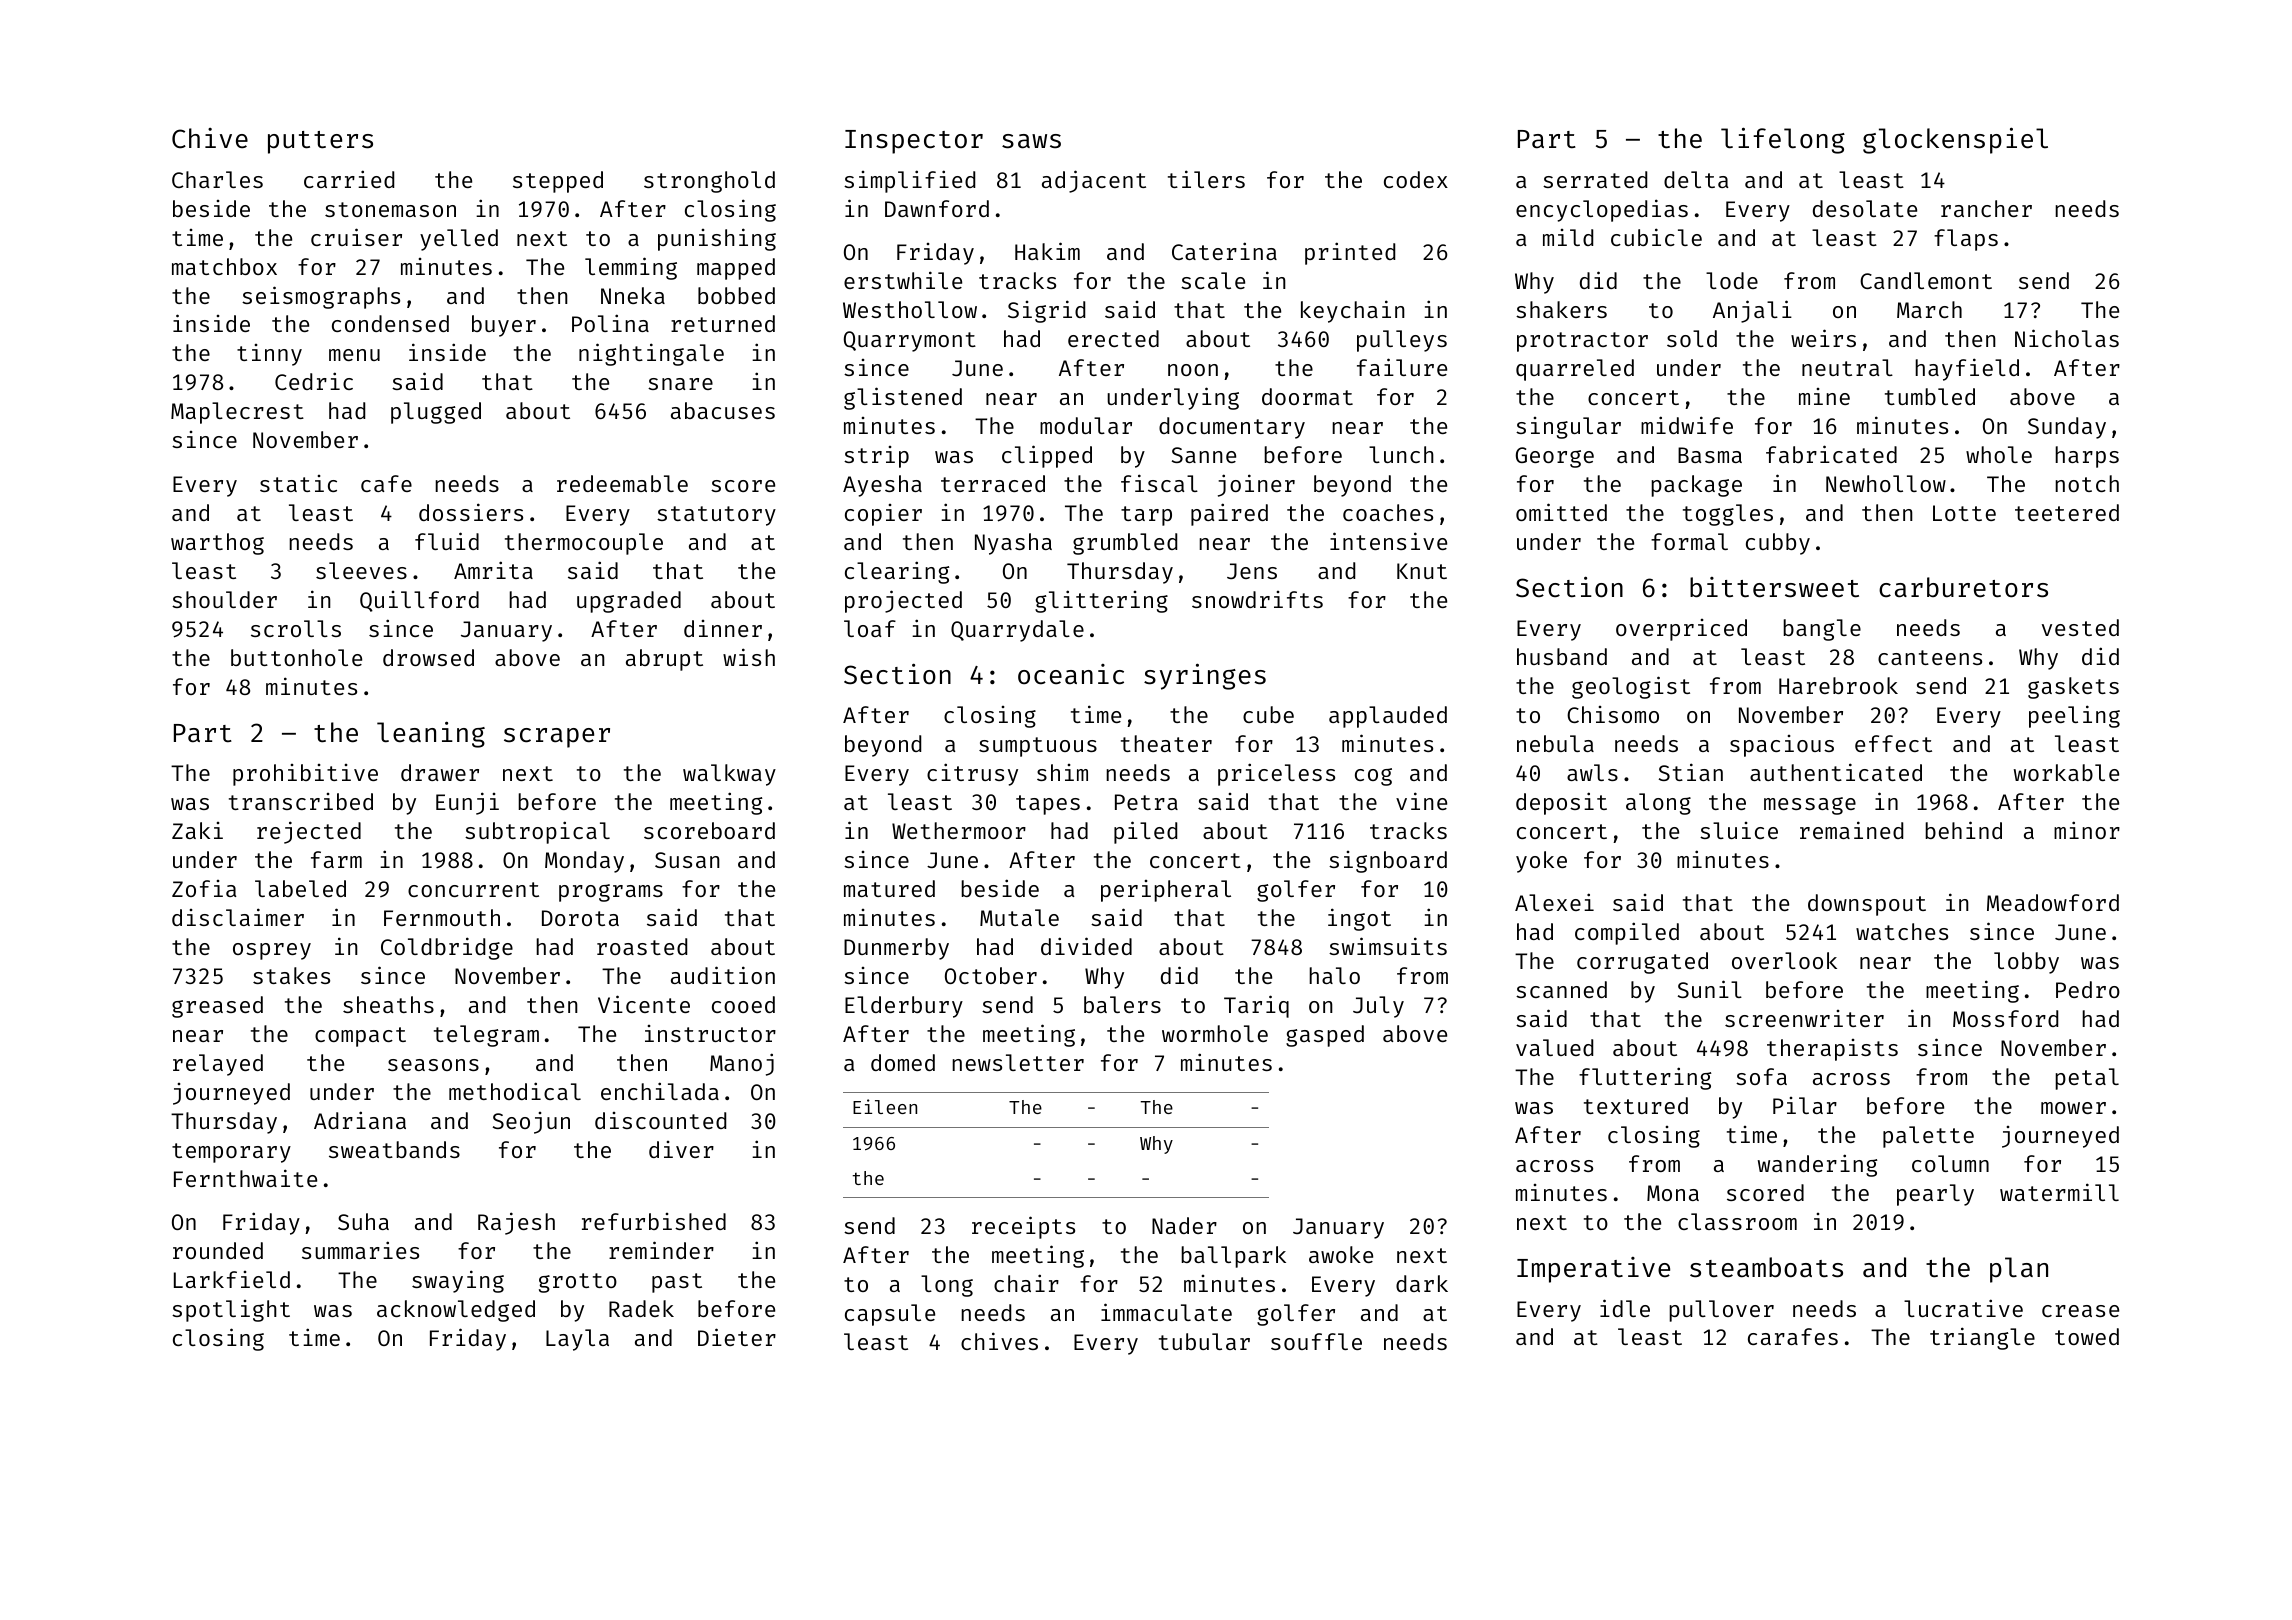 The width and height of the screenshot is (2292, 1620). Describe the element at coordinates (2005, 1018) in the screenshot. I see `Mossford` at that location.
